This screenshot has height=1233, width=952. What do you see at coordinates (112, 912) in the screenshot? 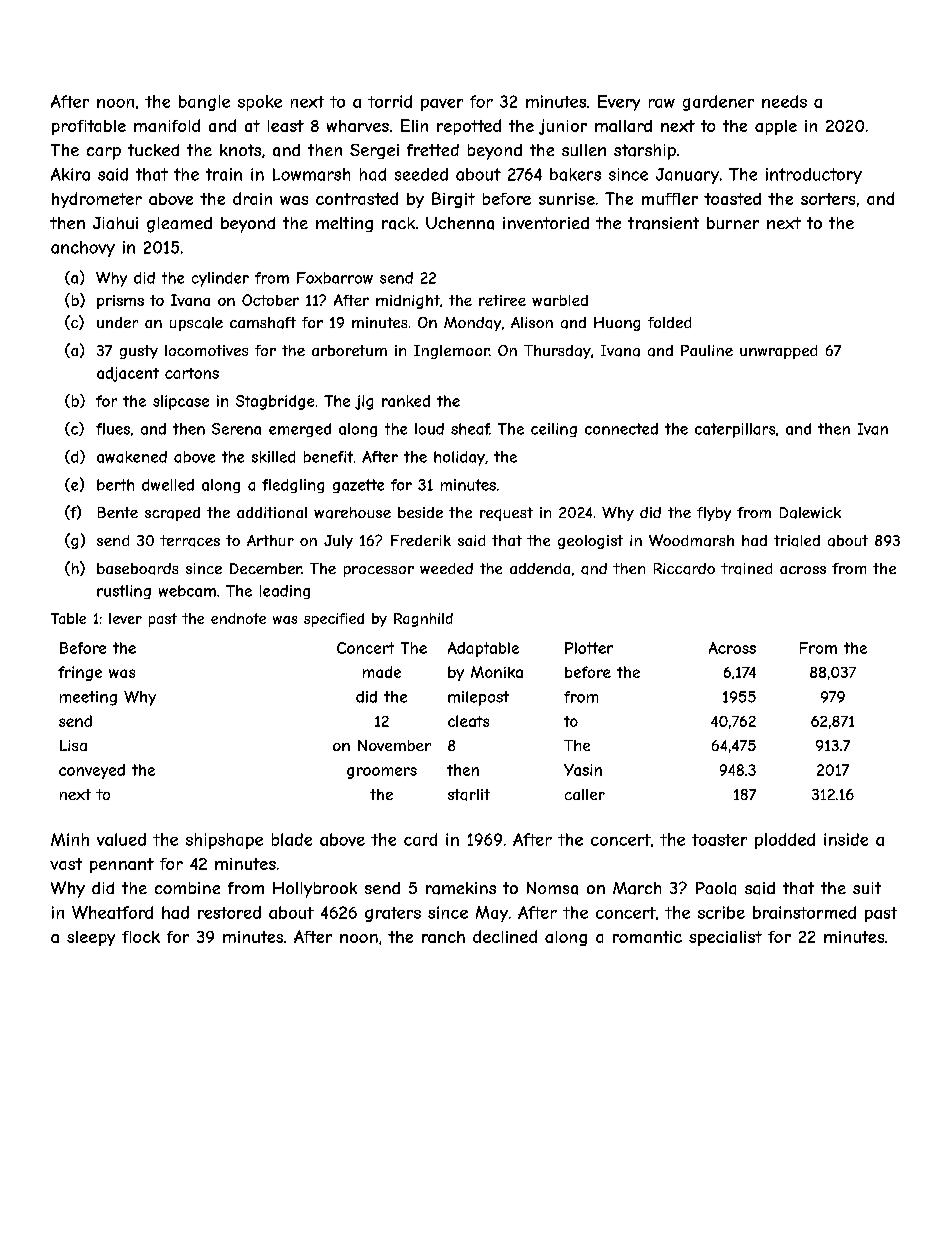
I see `Wheatford` at bounding box center [112, 912].
